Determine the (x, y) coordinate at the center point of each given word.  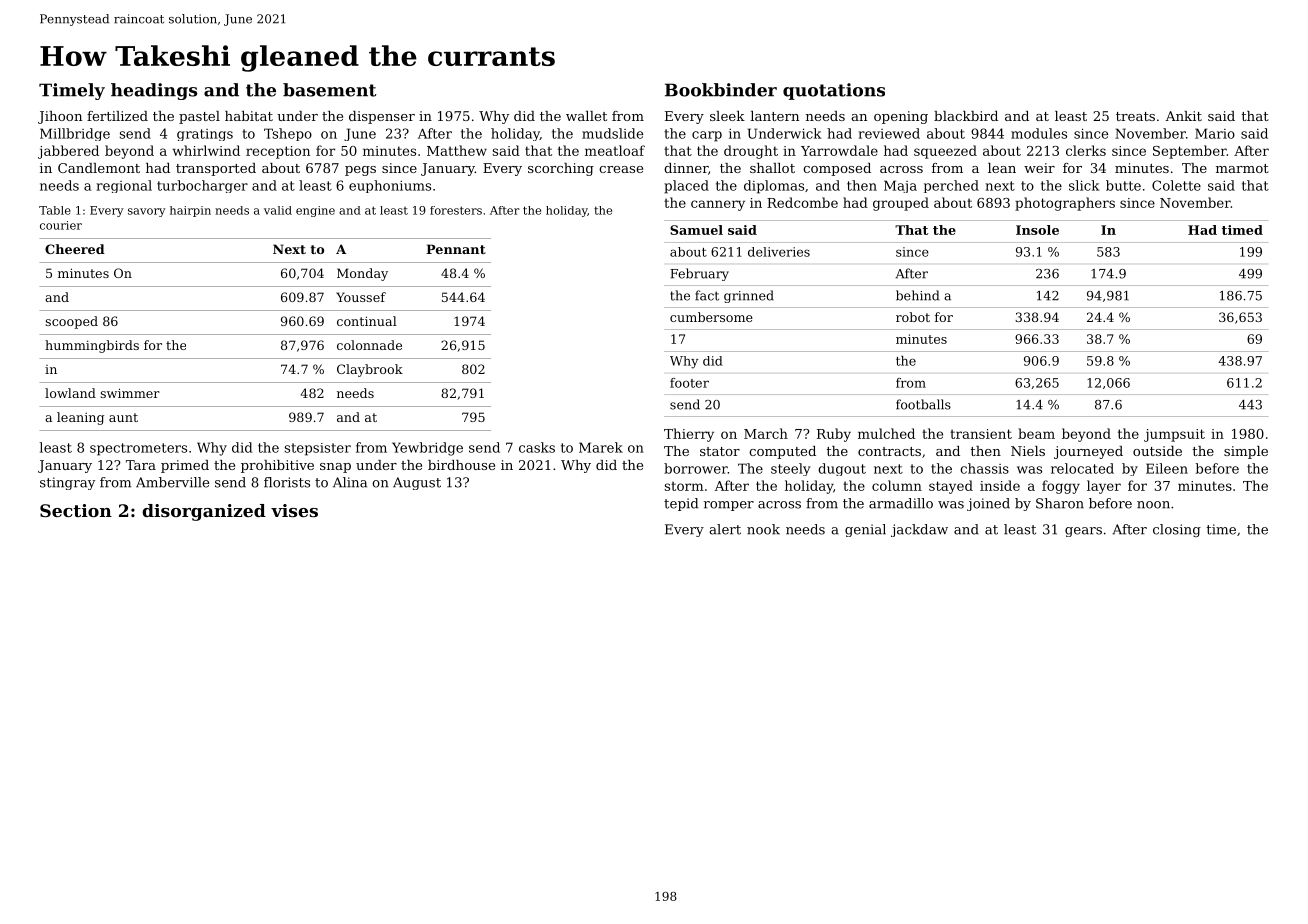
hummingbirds (92, 346)
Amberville (172, 482)
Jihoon (60, 117)
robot (913, 317)
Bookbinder (721, 90)
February (699, 274)
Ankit (1184, 116)
